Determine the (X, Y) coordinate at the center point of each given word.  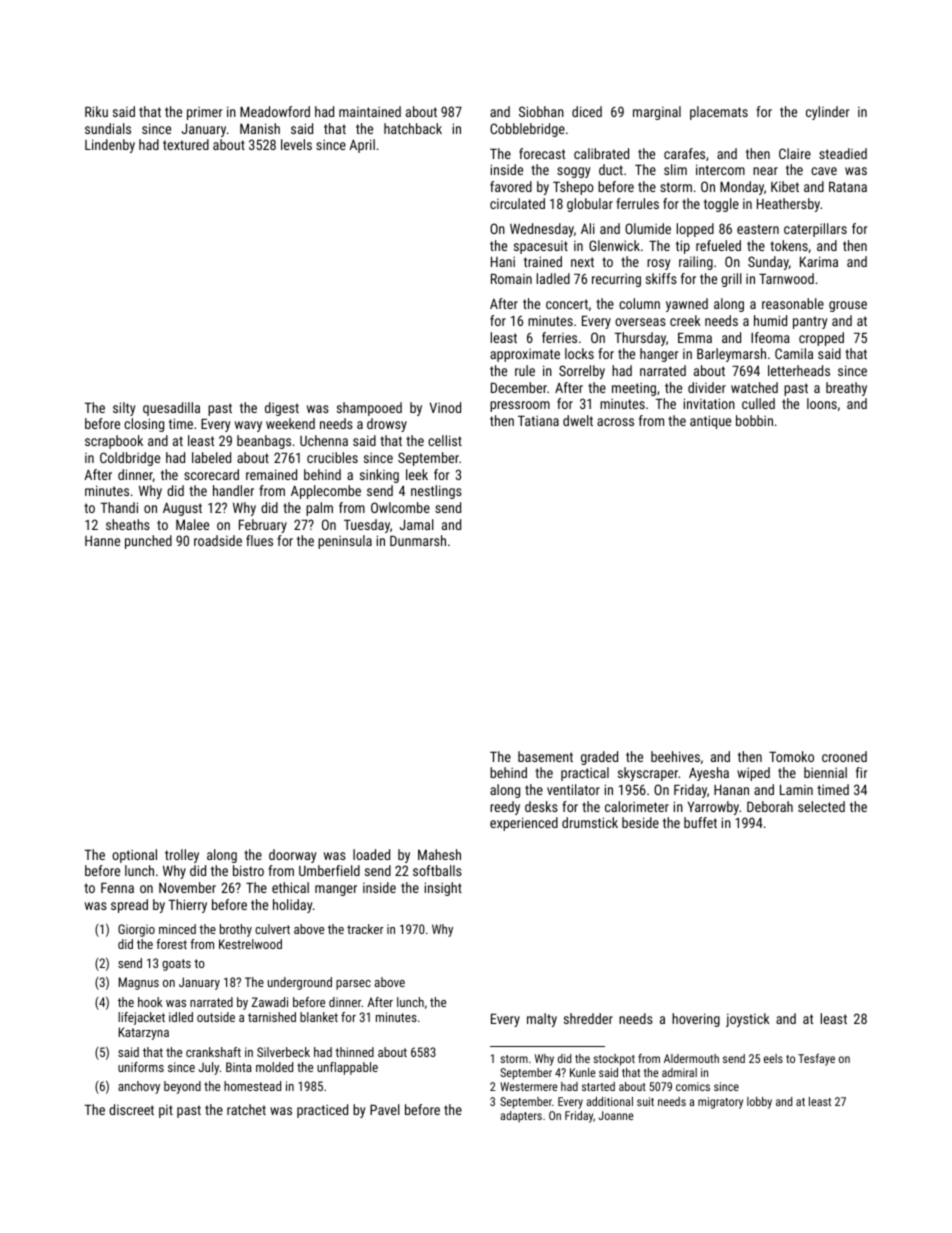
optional (134, 856)
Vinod (445, 407)
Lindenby (110, 146)
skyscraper (648, 774)
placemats (719, 113)
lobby (759, 1103)
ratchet (246, 1109)
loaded (371, 854)
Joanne (615, 1115)
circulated (517, 203)
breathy (846, 389)
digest (282, 409)
